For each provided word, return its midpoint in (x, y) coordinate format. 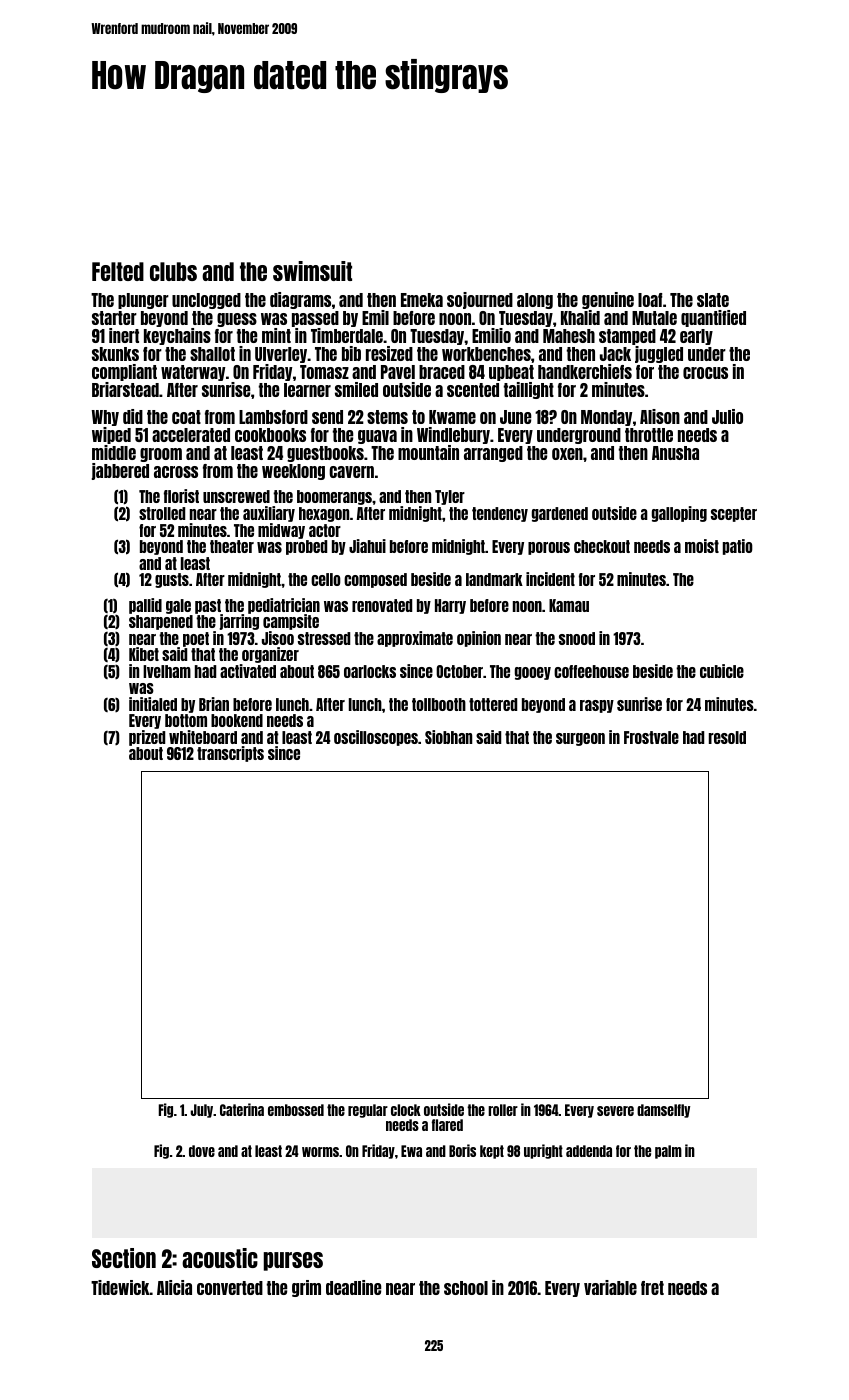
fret (652, 1288)
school (466, 1288)
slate (713, 300)
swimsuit (312, 271)
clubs (173, 271)
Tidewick (120, 1287)
